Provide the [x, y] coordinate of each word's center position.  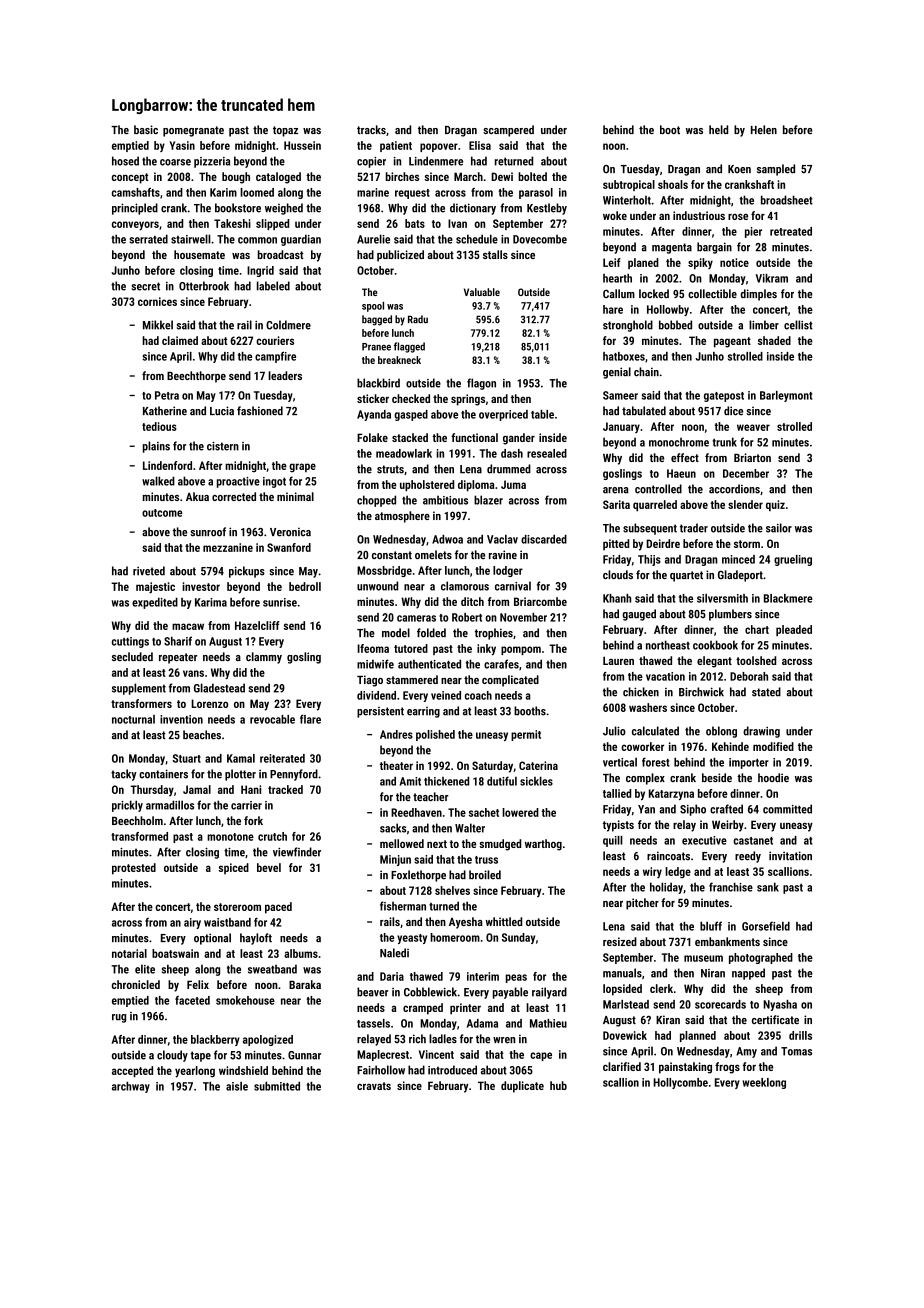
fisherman [403, 906]
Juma [513, 484]
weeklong [764, 1083]
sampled [776, 170]
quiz [775, 505]
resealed [547, 453]
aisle [237, 1086]
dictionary [473, 209]
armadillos [170, 805]
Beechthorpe [196, 377]
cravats [374, 1086]
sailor [779, 528]
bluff [711, 926]
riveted [149, 571]
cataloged [278, 178]
